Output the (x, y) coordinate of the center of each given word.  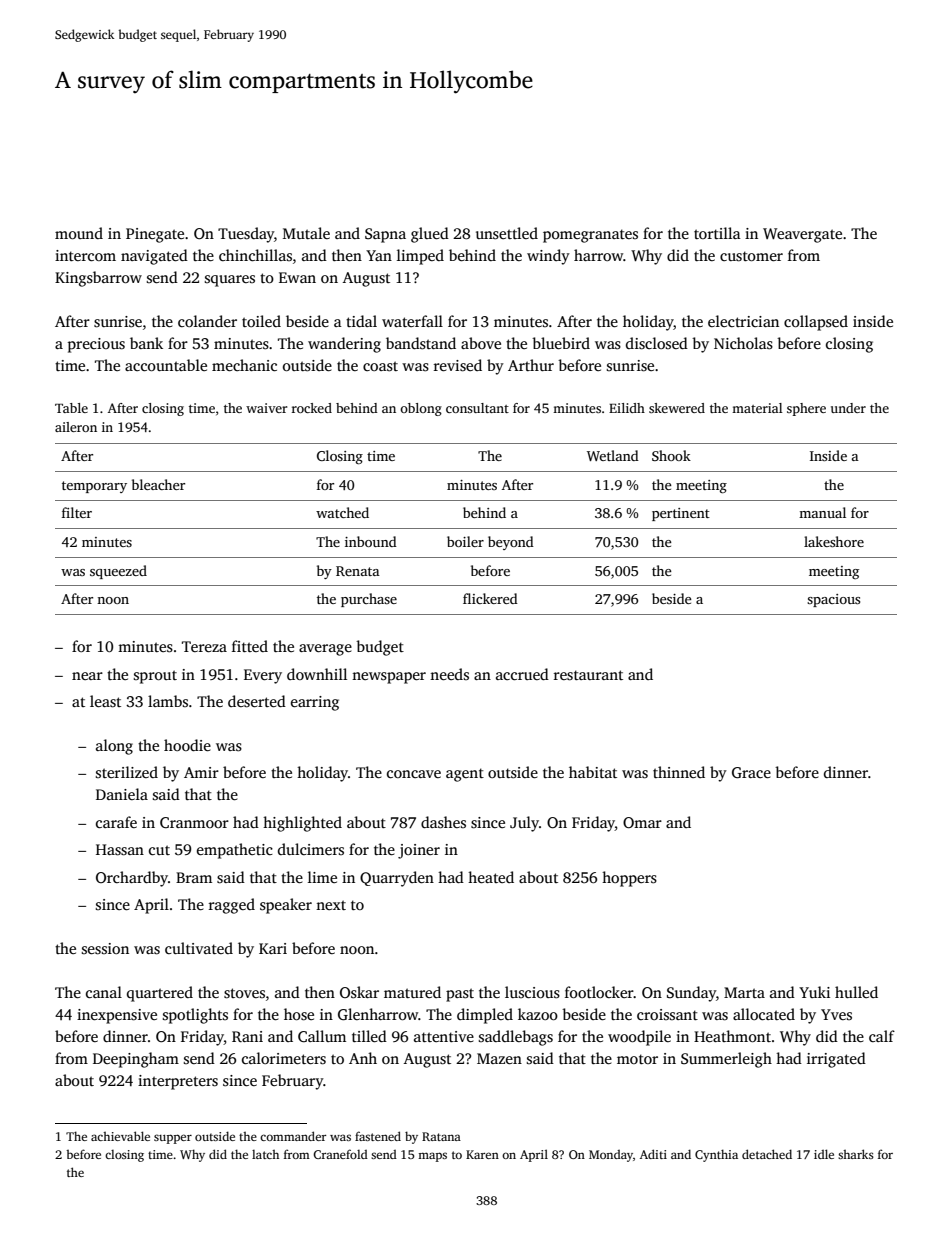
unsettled (507, 233)
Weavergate (802, 235)
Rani (247, 1036)
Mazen (499, 1058)
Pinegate (155, 235)
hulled (856, 992)
